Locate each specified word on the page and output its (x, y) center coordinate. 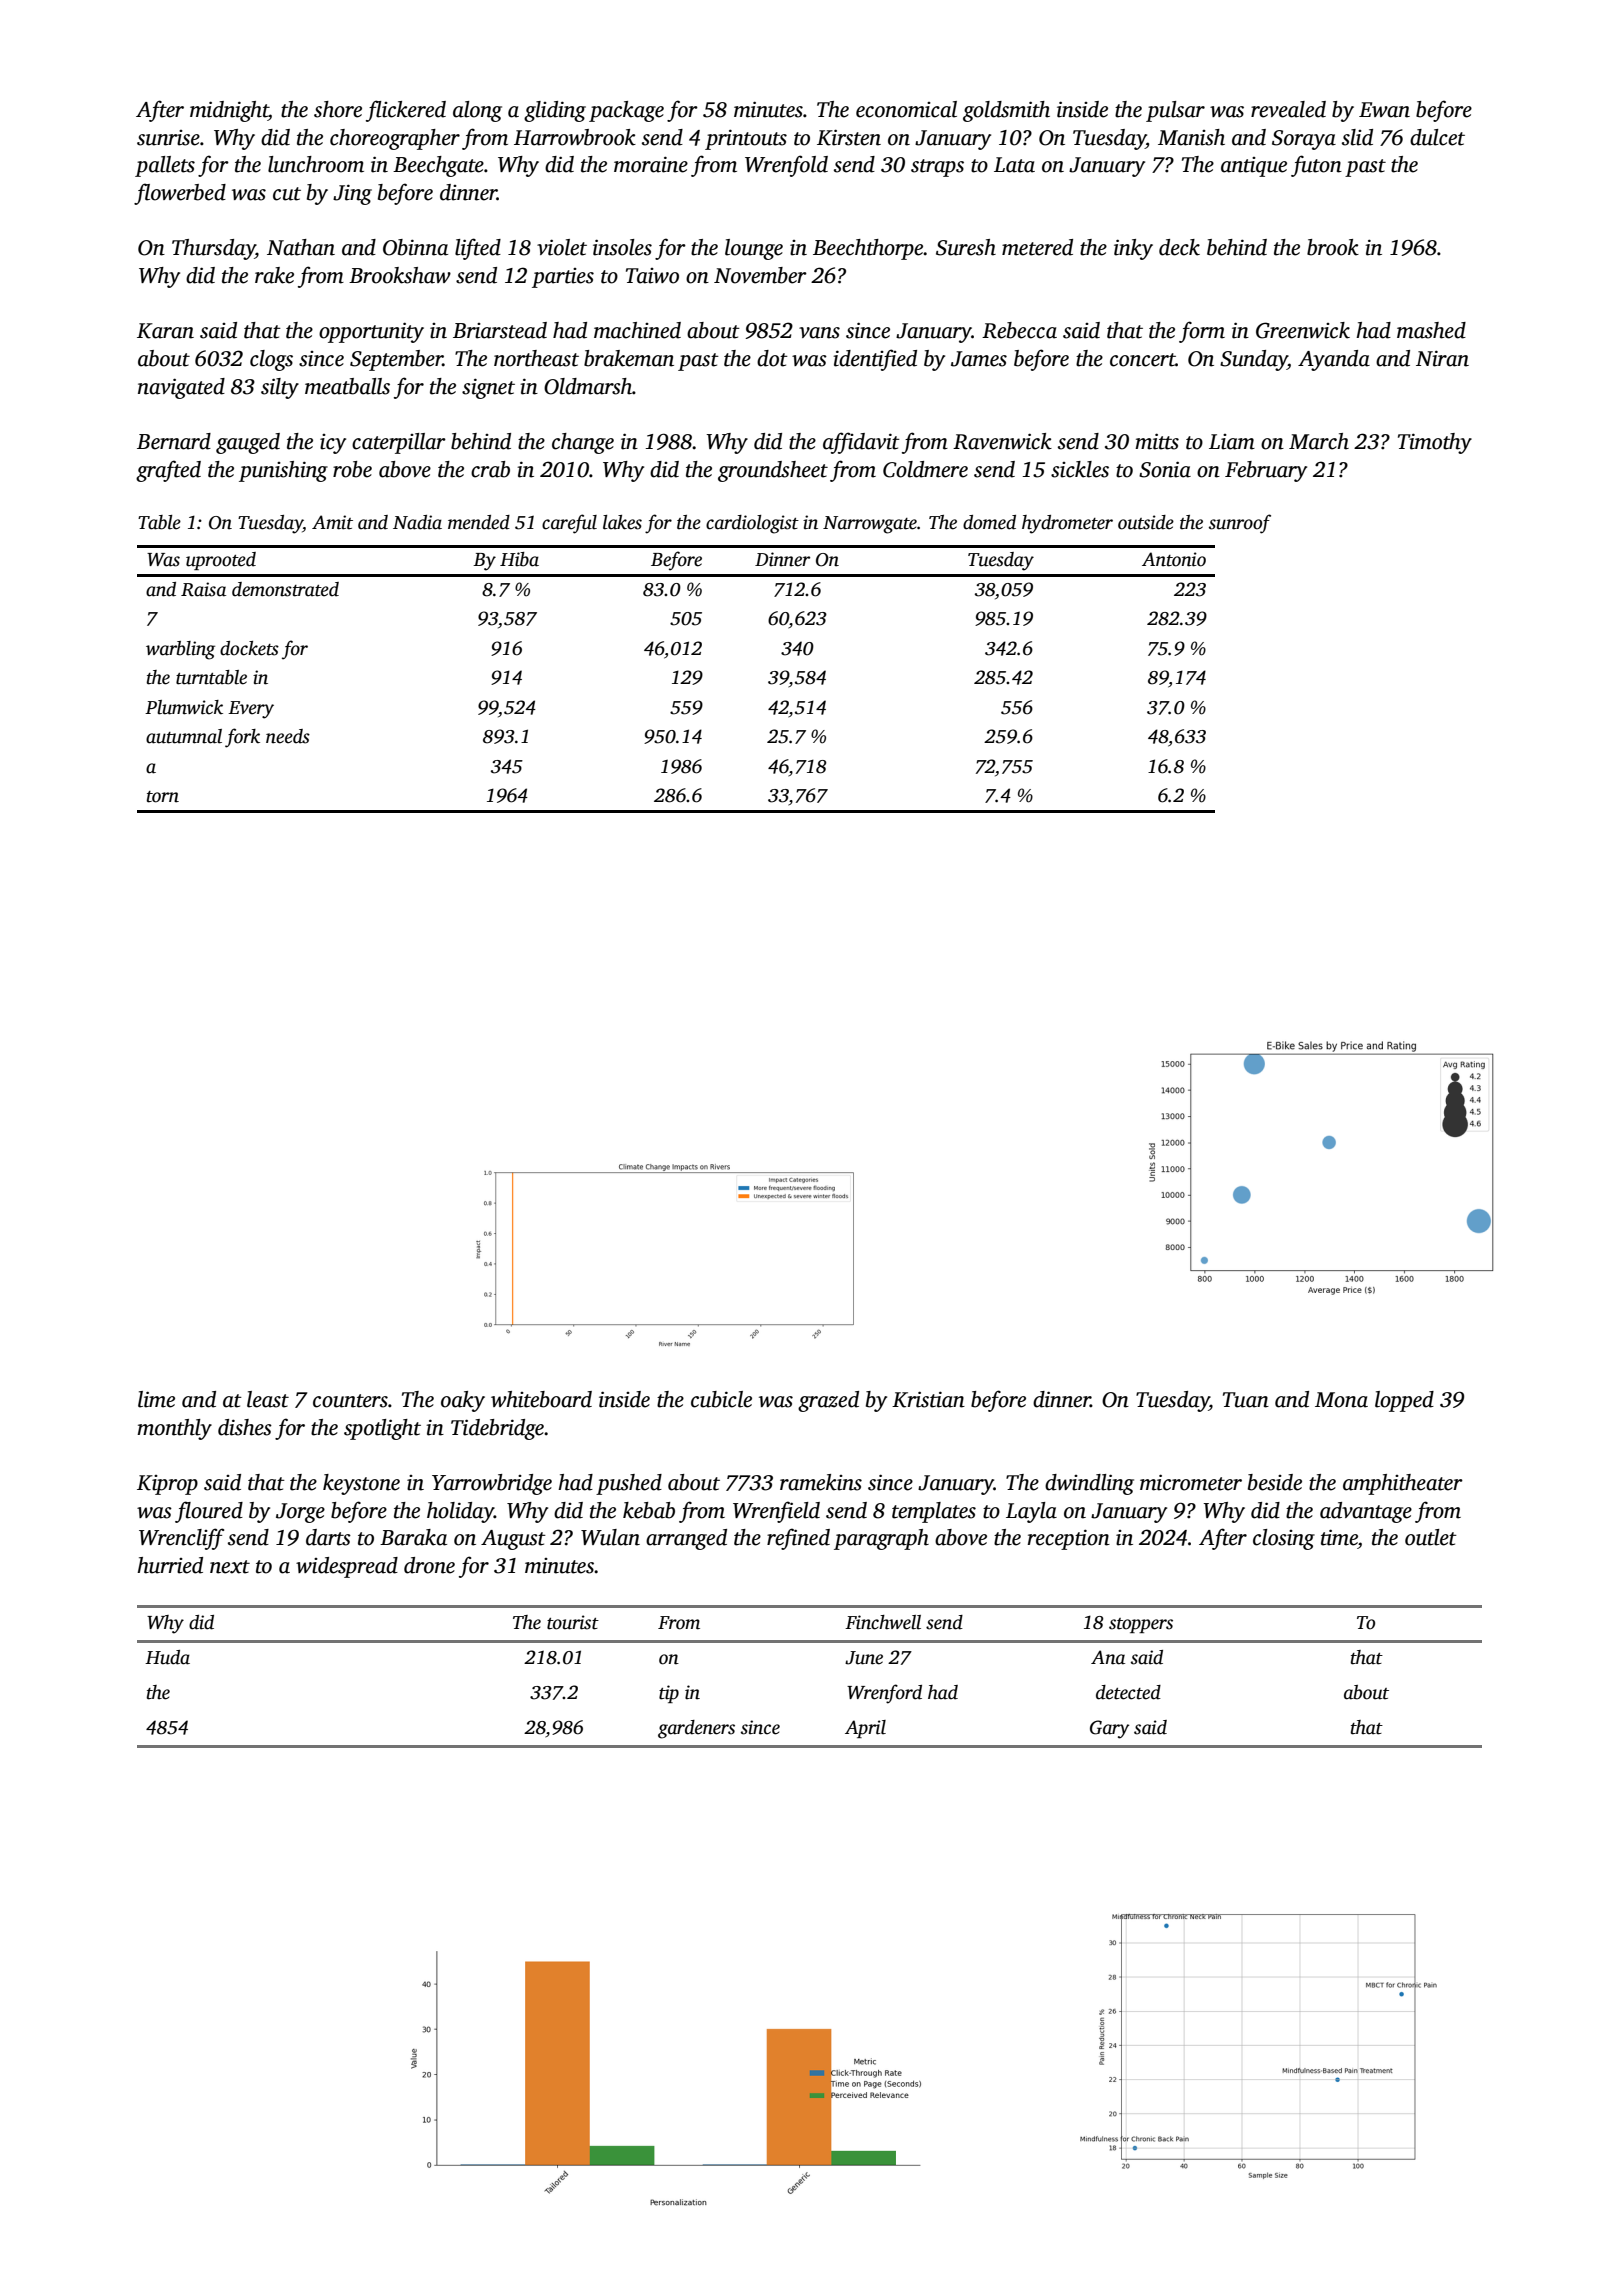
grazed (828, 1401)
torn (163, 797)
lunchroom (316, 164)
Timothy (1435, 443)
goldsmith (1006, 111)
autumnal (184, 736)
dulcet (1437, 137)
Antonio (1174, 559)
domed (989, 522)
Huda (167, 1657)
